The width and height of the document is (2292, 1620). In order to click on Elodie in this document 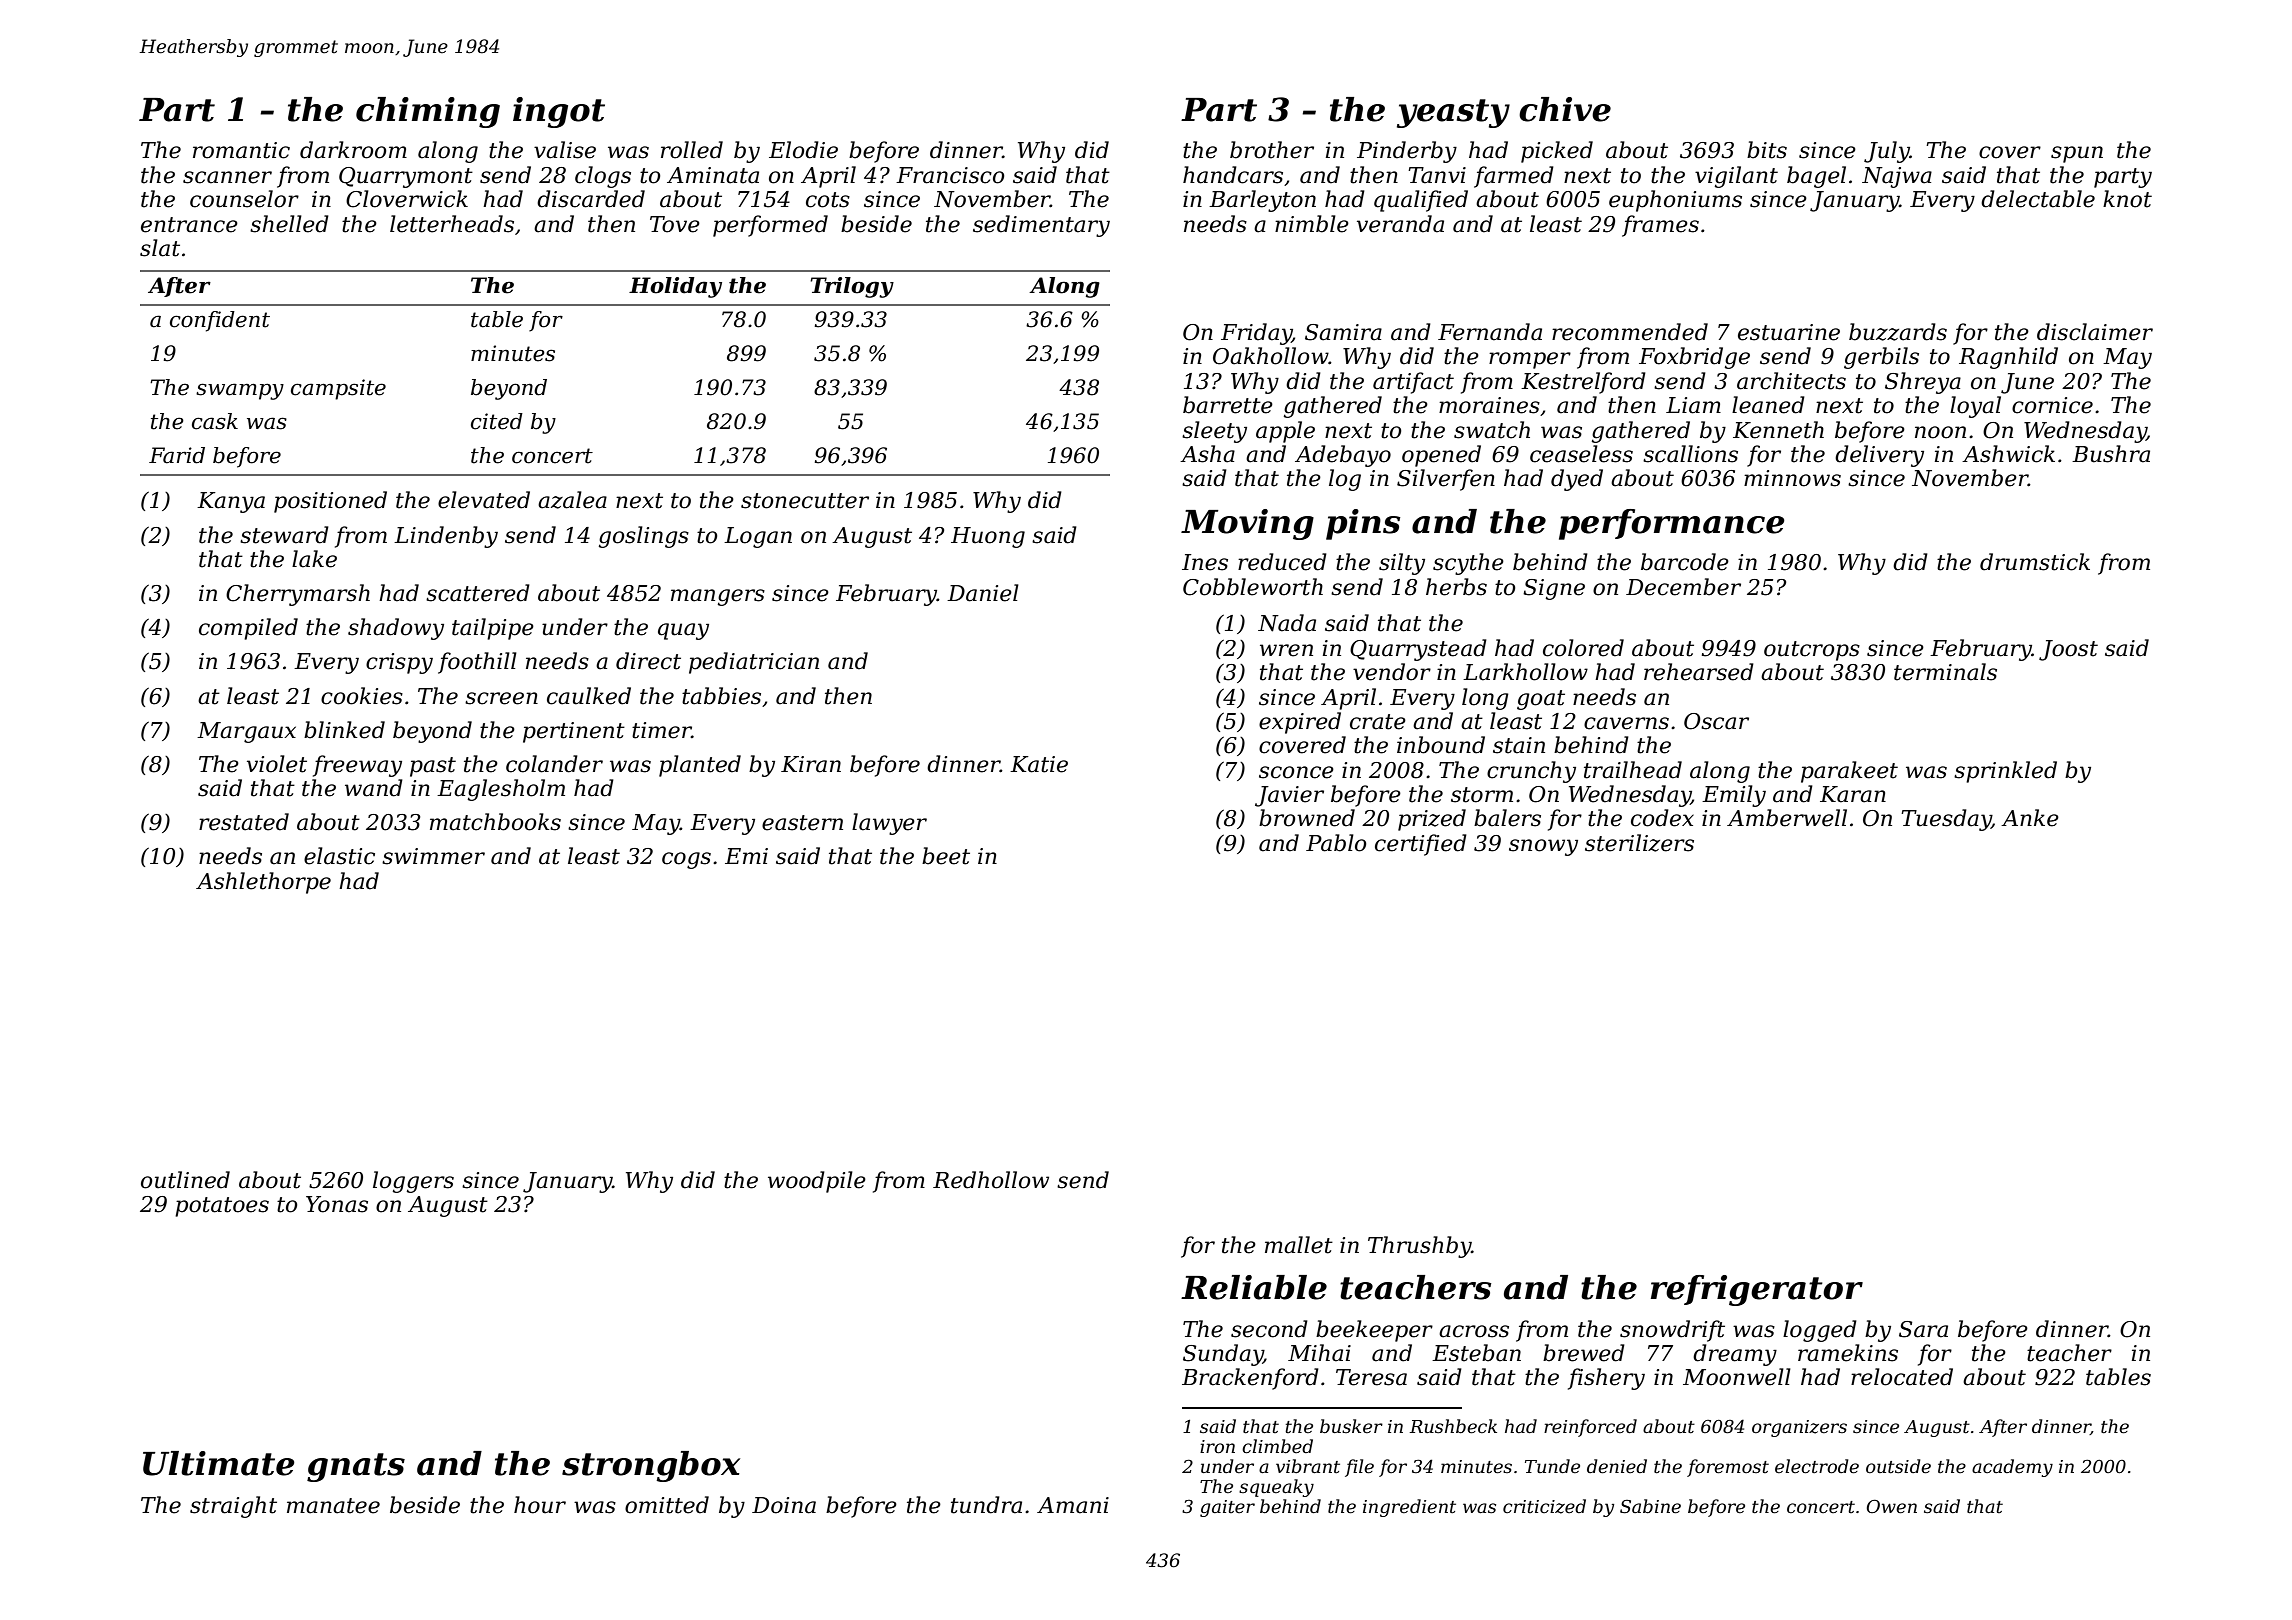, I will do `click(803, 150)`.
